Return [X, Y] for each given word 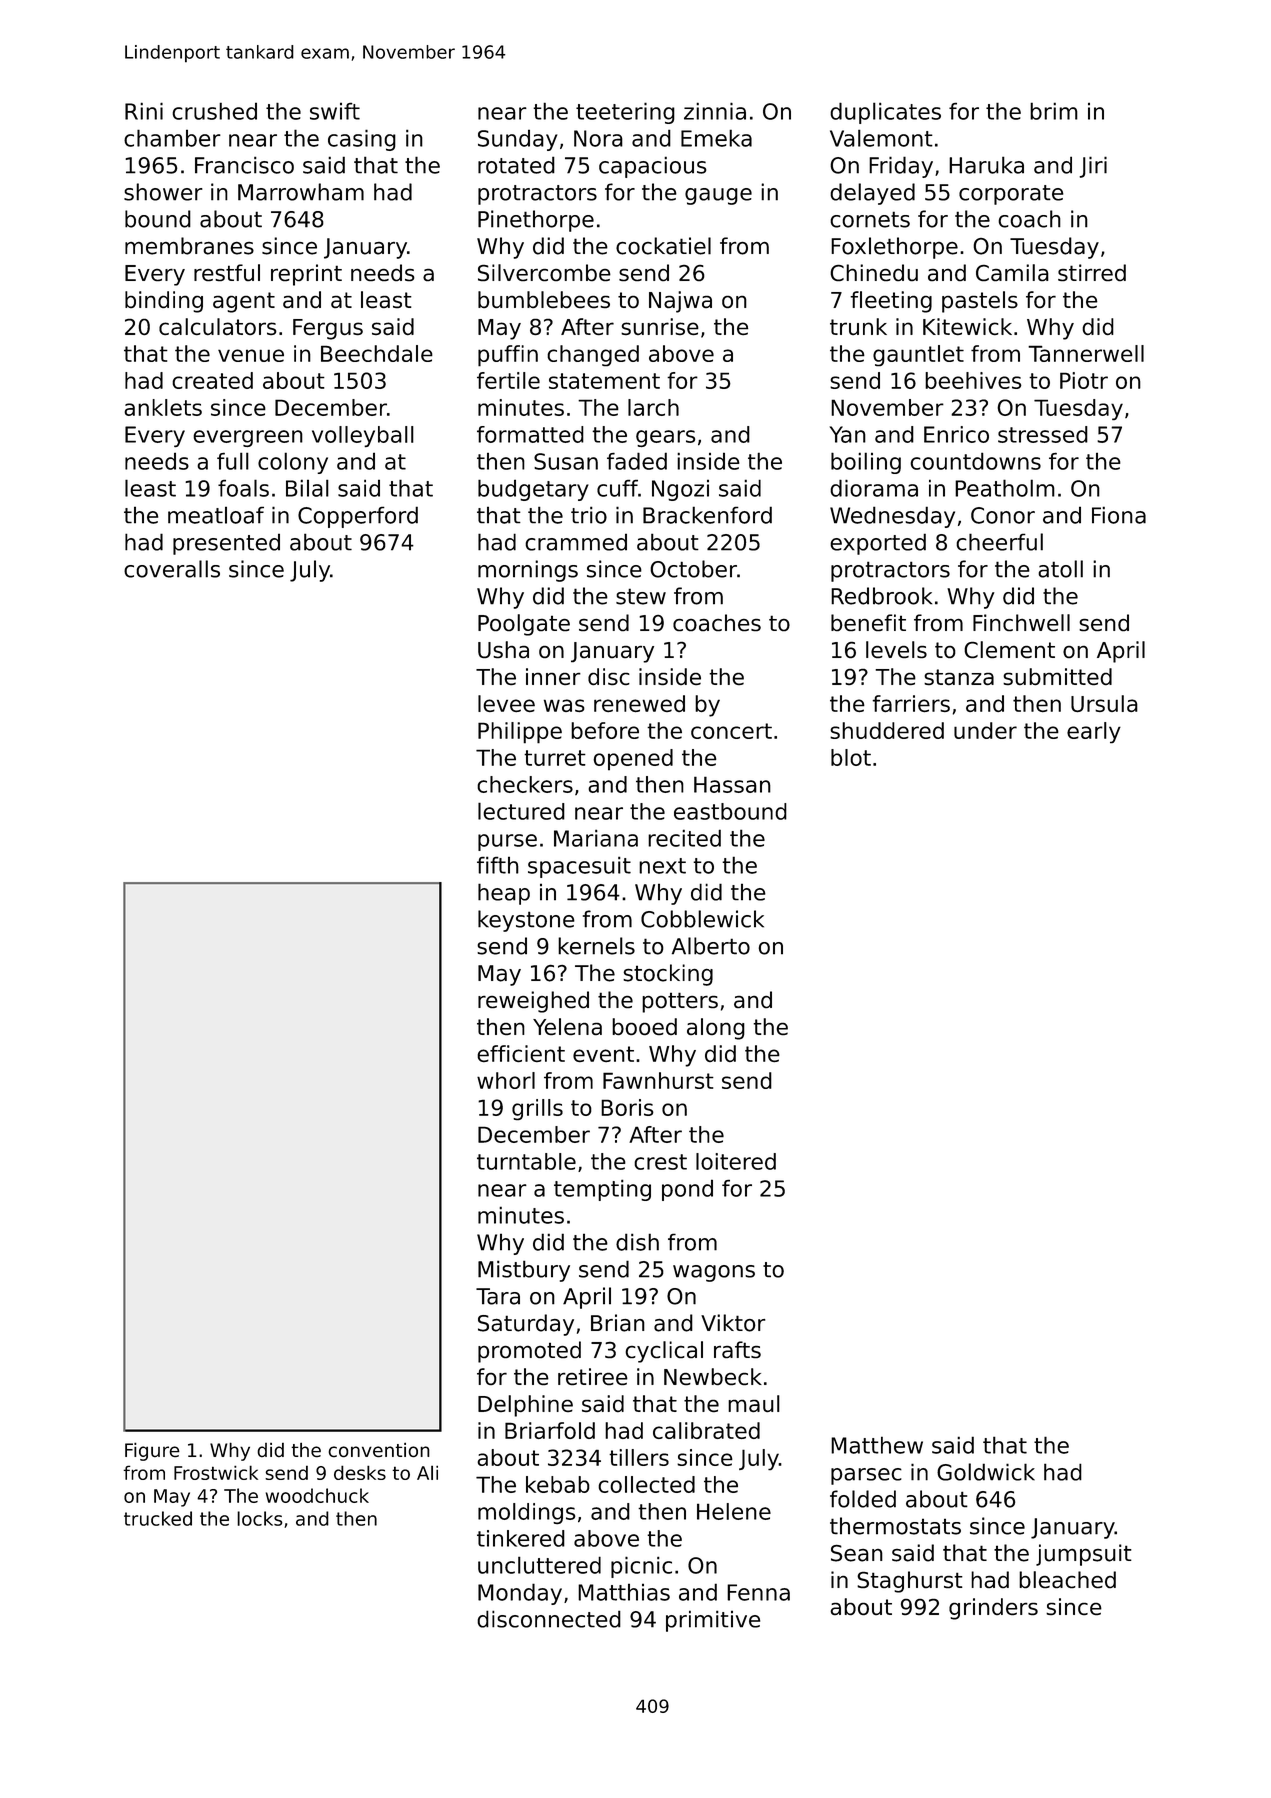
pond [687, 1190]
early [1094, 732]
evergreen [248, 438]
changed [593, 355]
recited [684, 838]
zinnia [715, 111]
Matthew [877, 1445]
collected [646, 1484]
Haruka [986, 165]
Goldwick [986, 1472]
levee [506, 703]
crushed [215, 111]
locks [259, 1518]
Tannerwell [1086, 353]
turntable [526, 1161]
